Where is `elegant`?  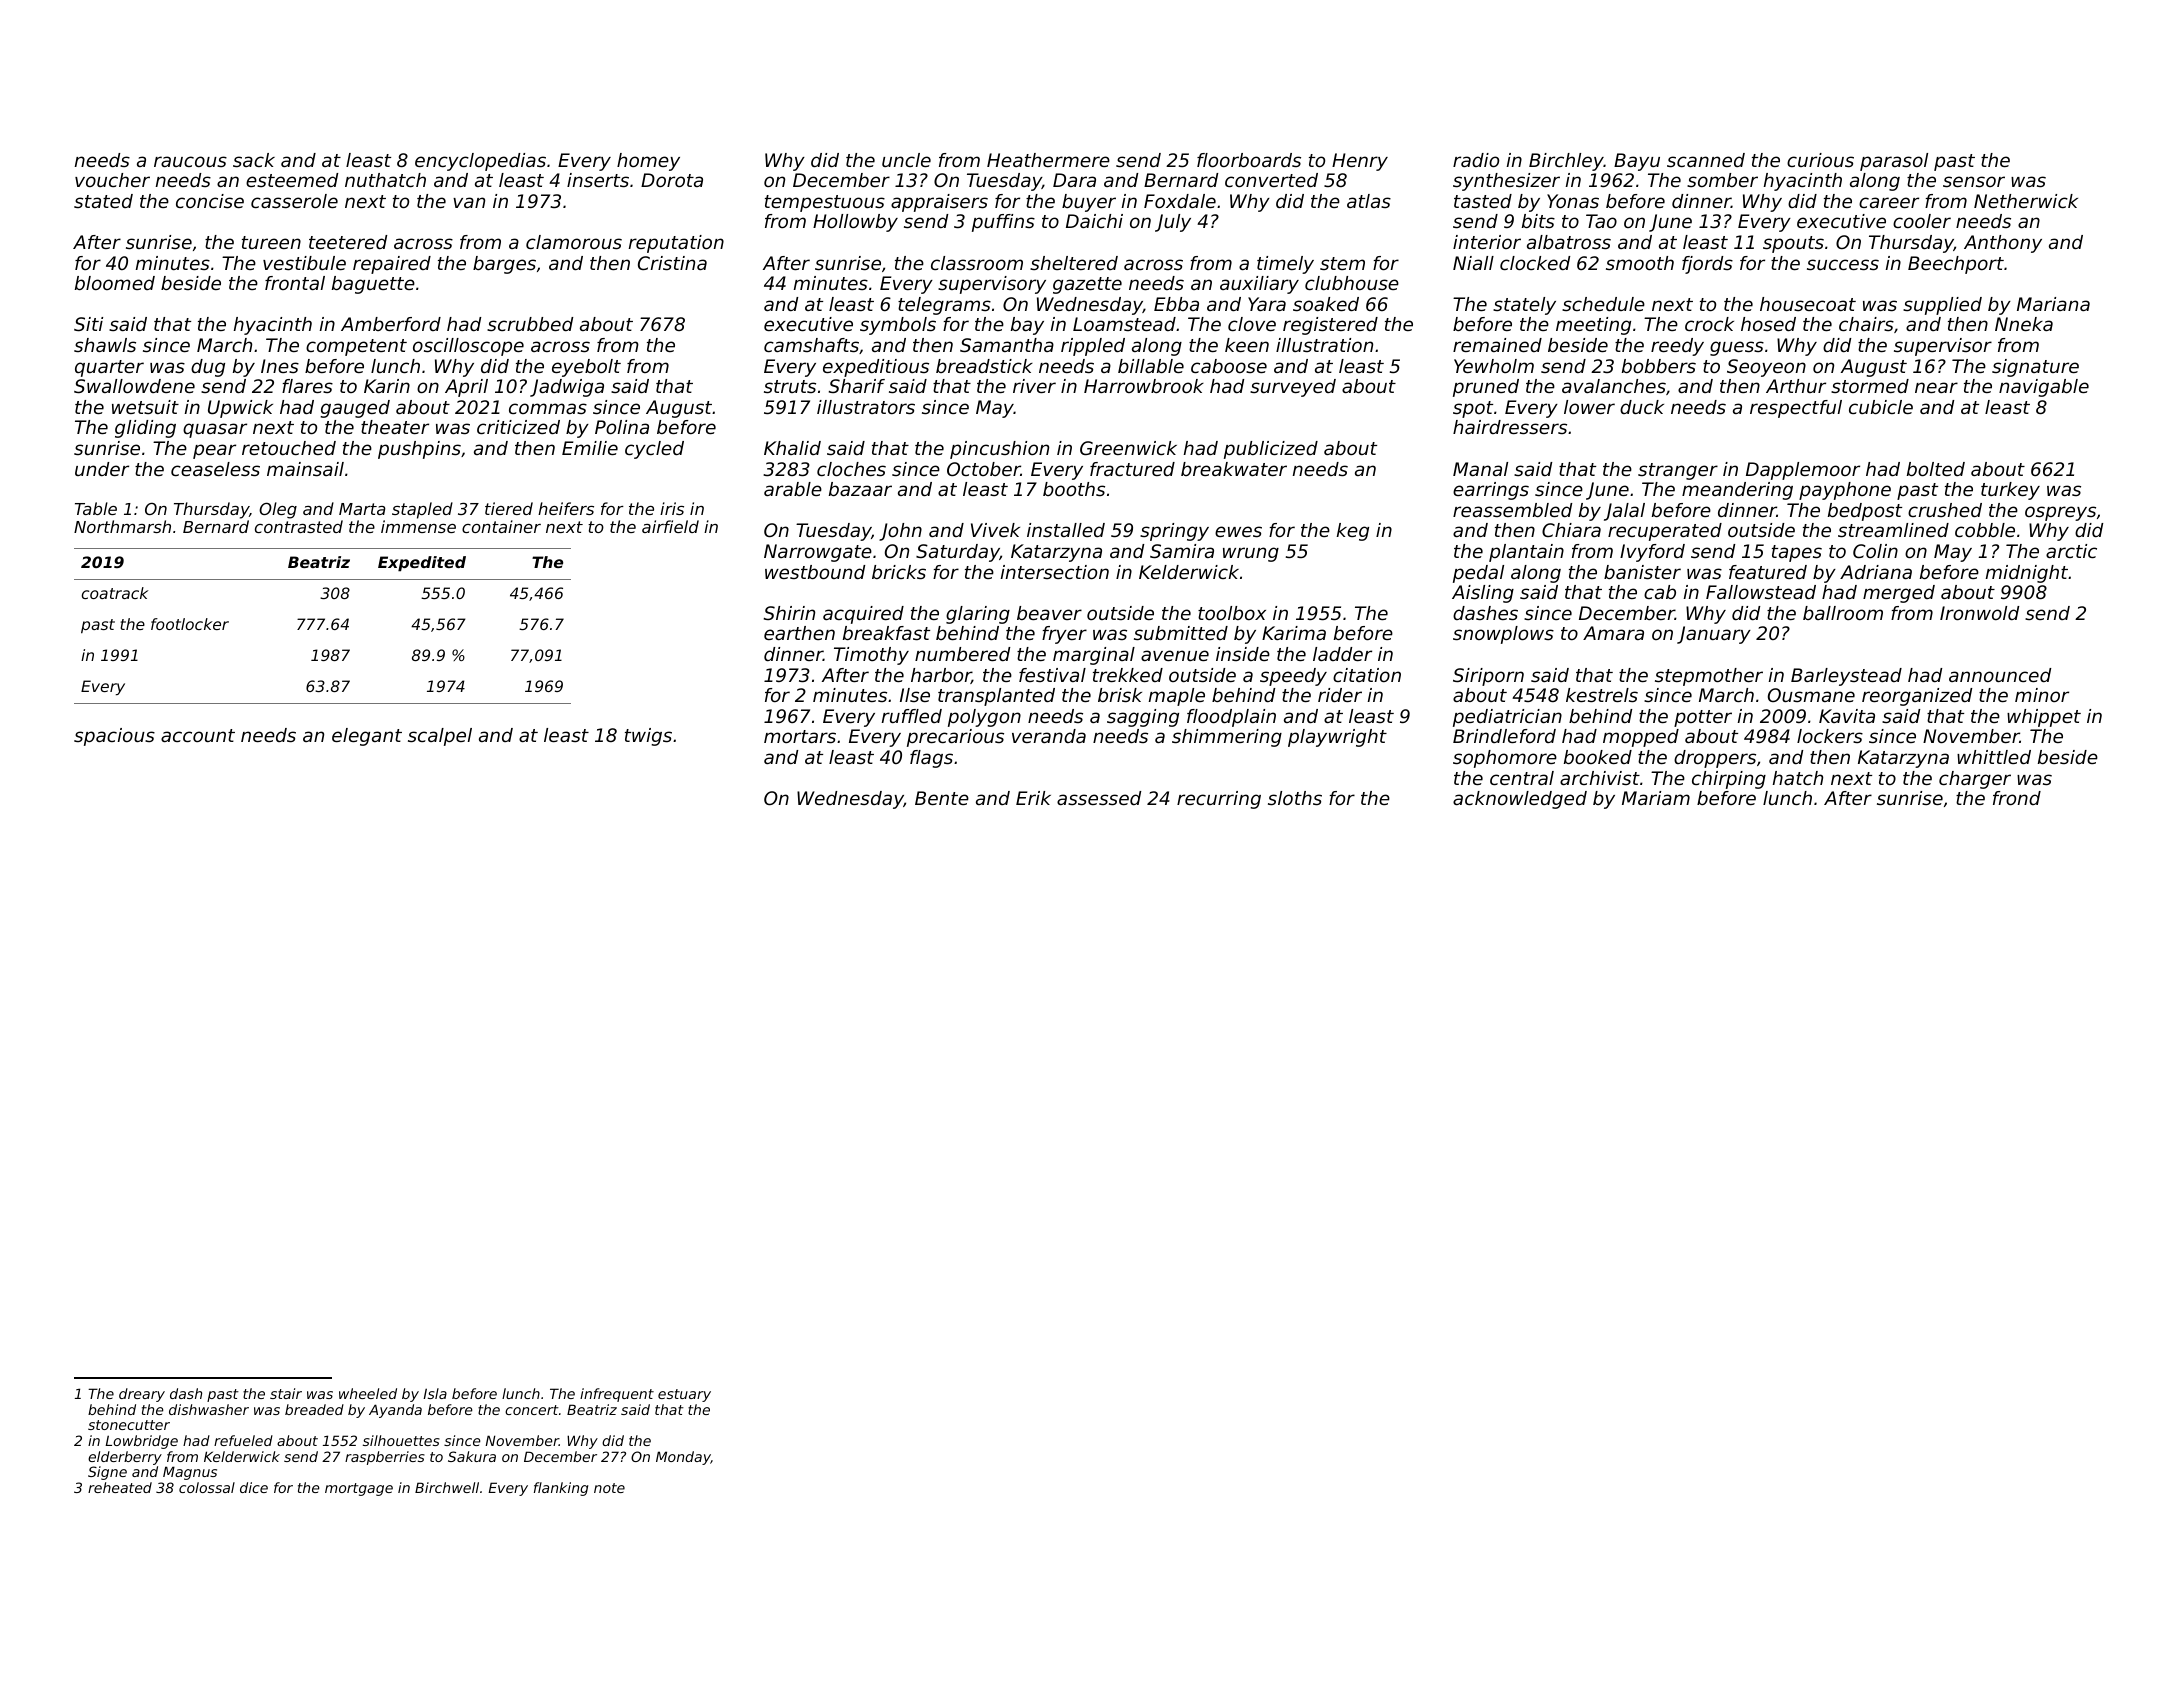 elegant is located at coordinates (367, 737).
